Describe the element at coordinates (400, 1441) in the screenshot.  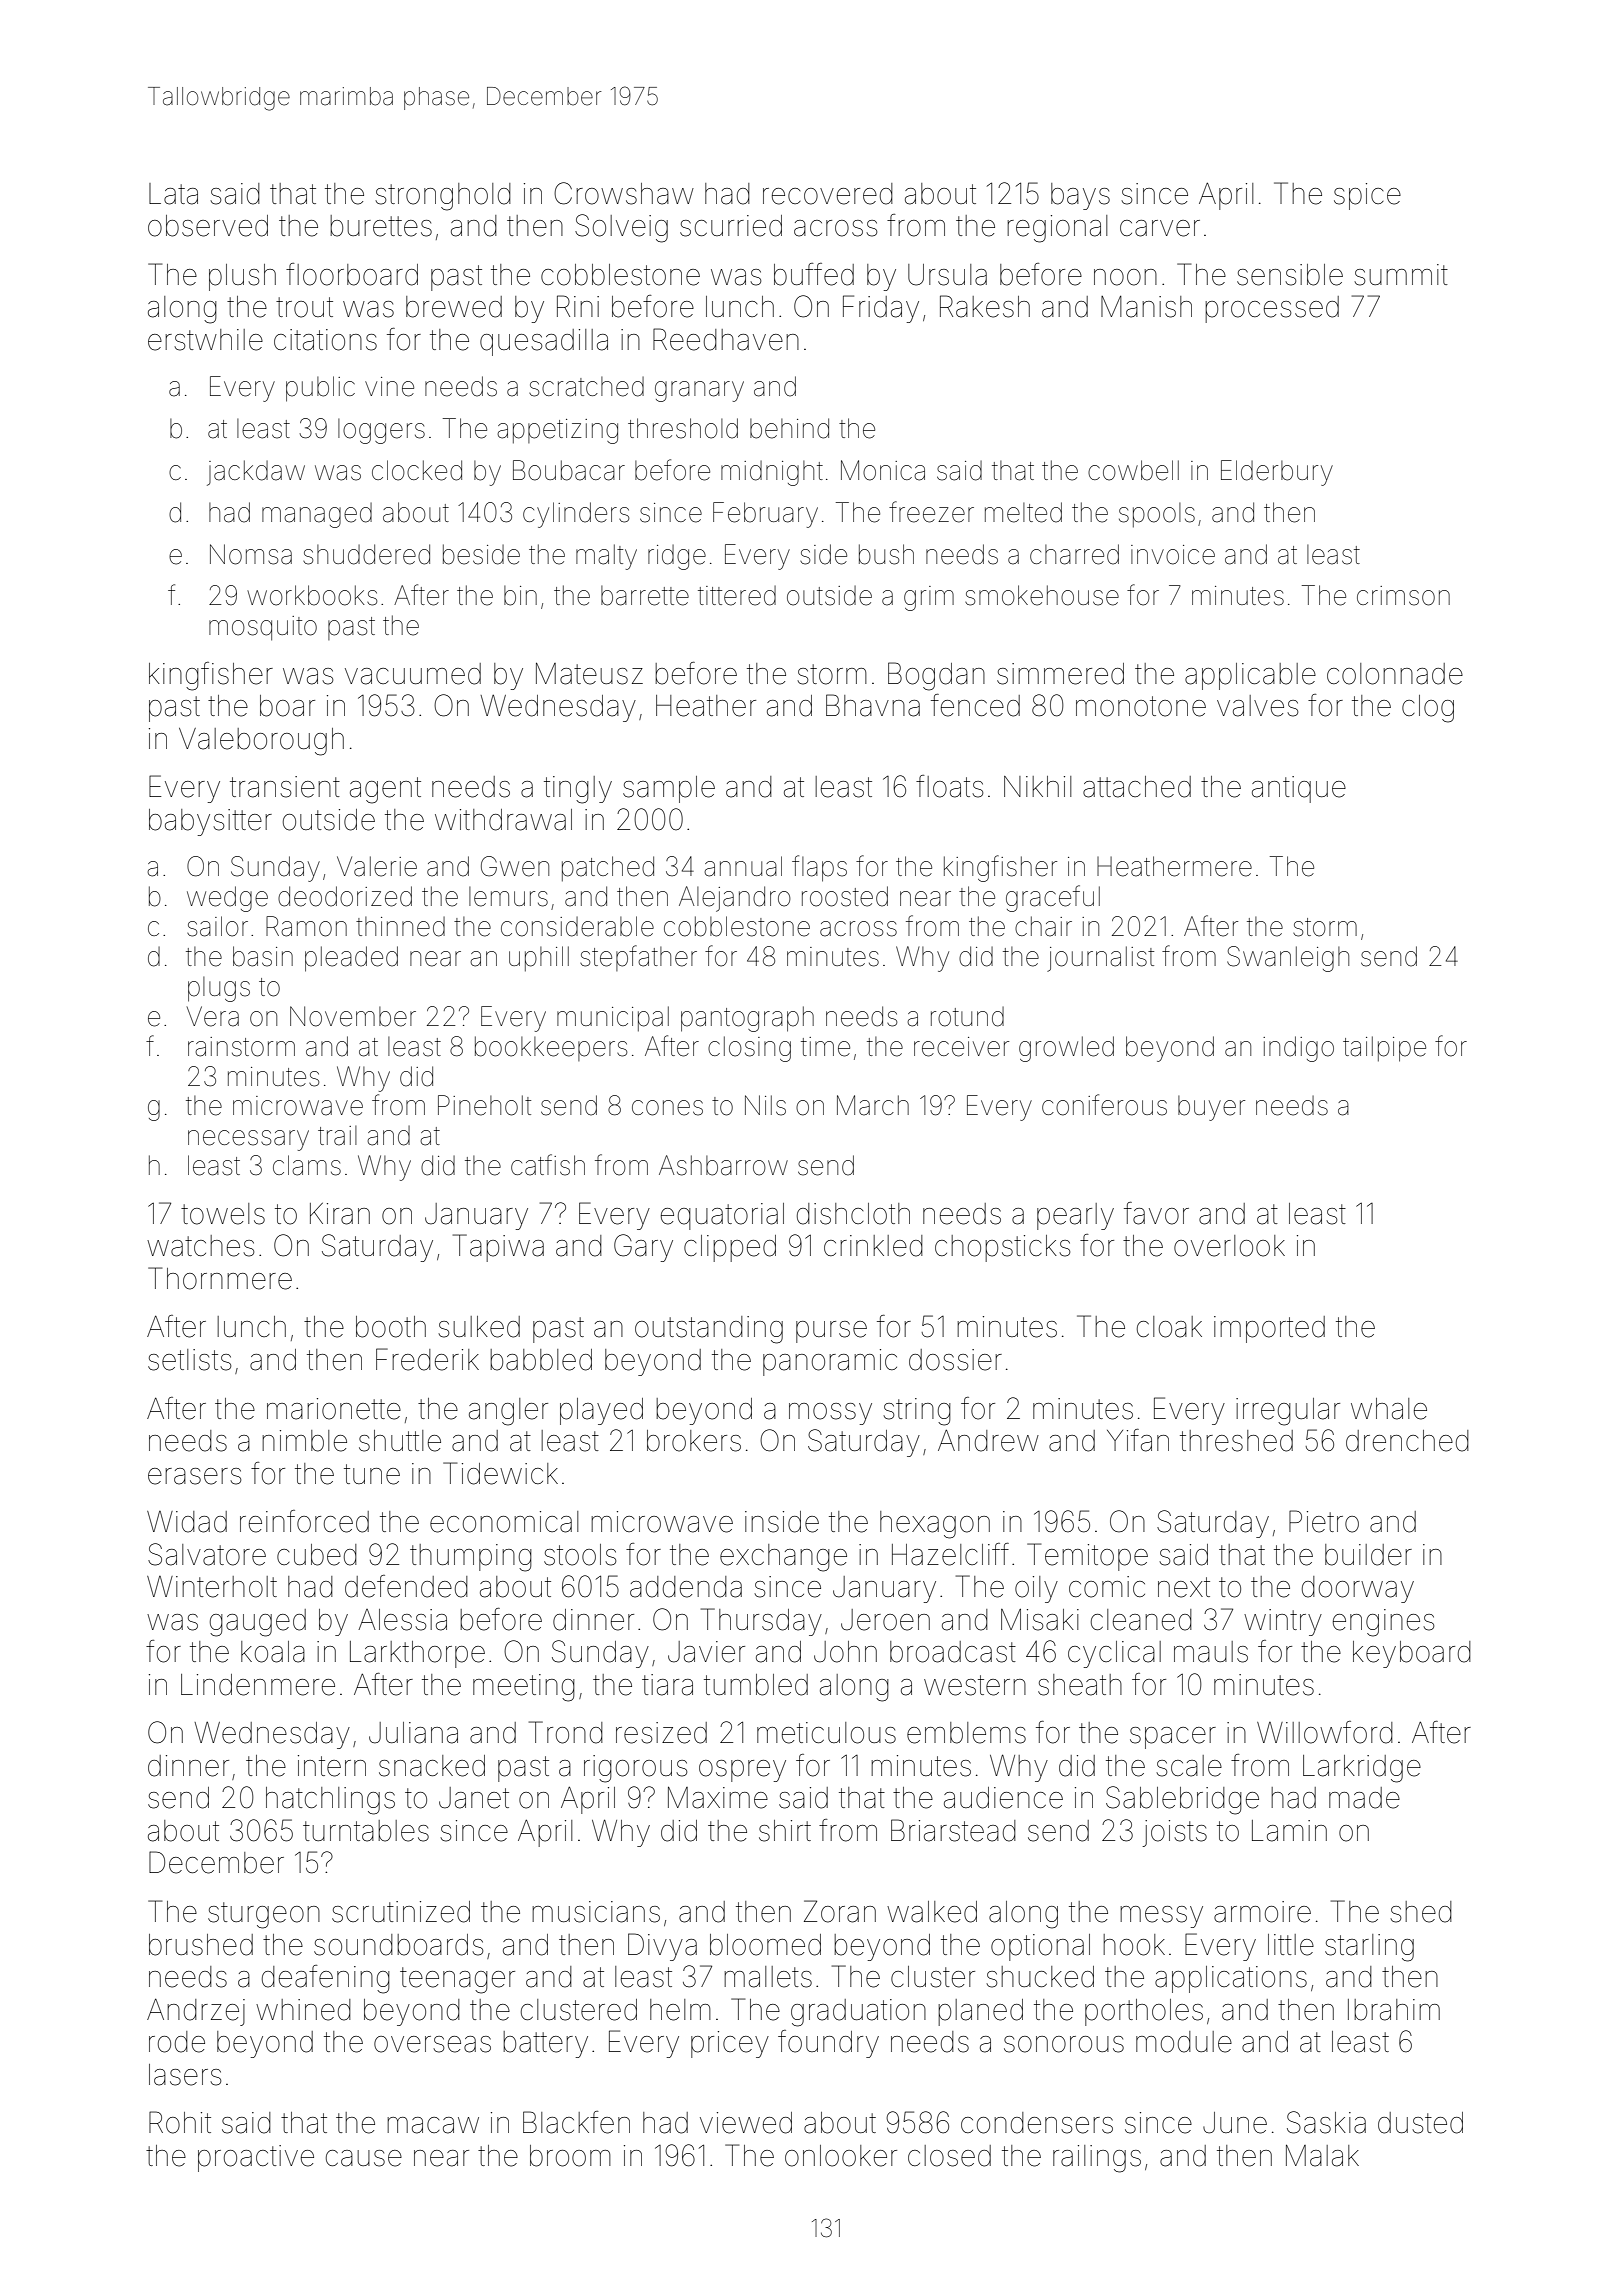
I see `shuttle` at that location.
